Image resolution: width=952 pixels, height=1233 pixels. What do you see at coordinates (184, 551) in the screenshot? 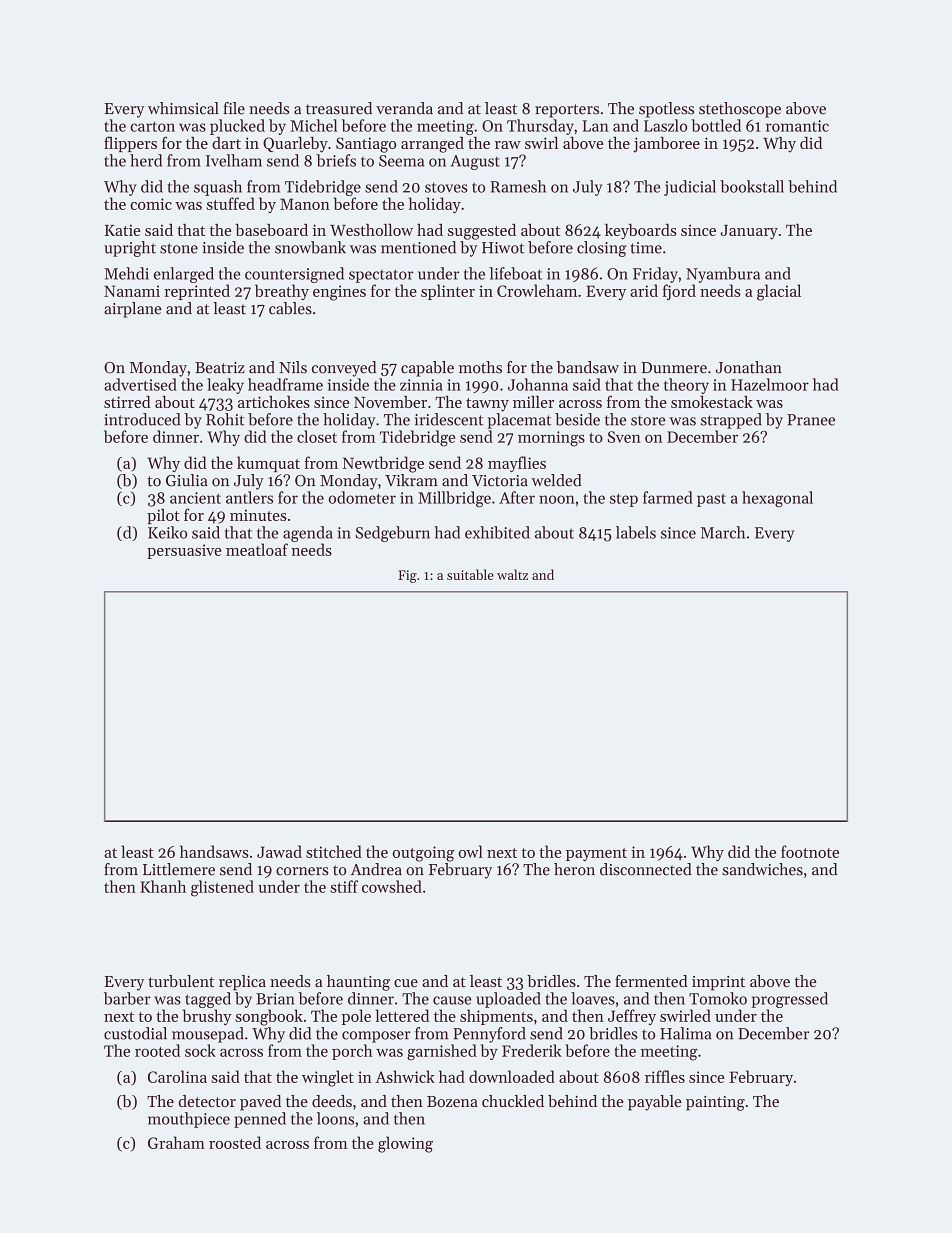
I see `persuasive` at bounding box center [184, 551].
